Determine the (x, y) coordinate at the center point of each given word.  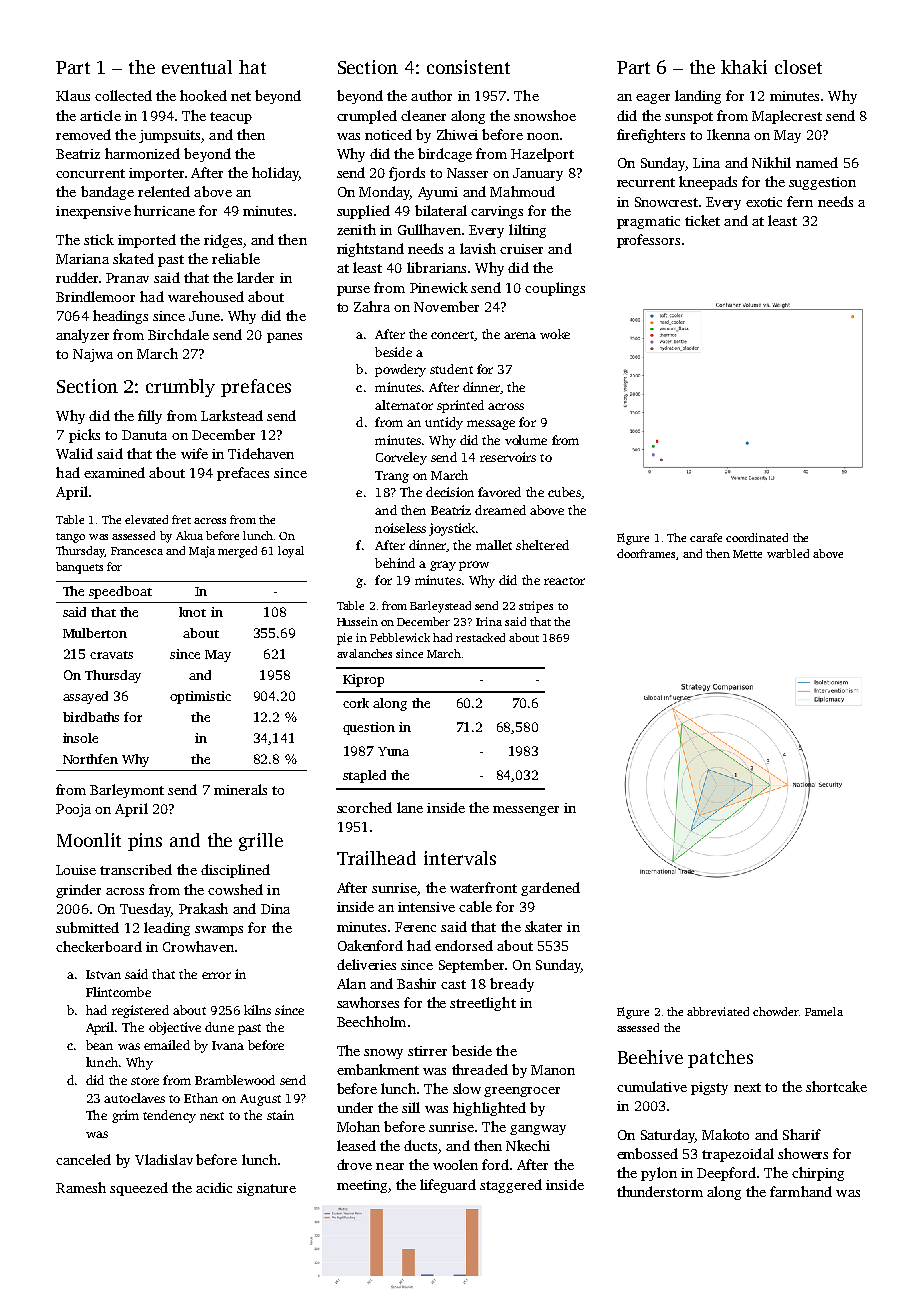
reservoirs (508, 457)
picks (84, 436)
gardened (550, 889)
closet (798, 67)
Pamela (824, 1011)
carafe (706, 537)
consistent (468, 67)
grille (261, 842)
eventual (197, 67)
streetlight (483, 1004)
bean (99, 1045)
